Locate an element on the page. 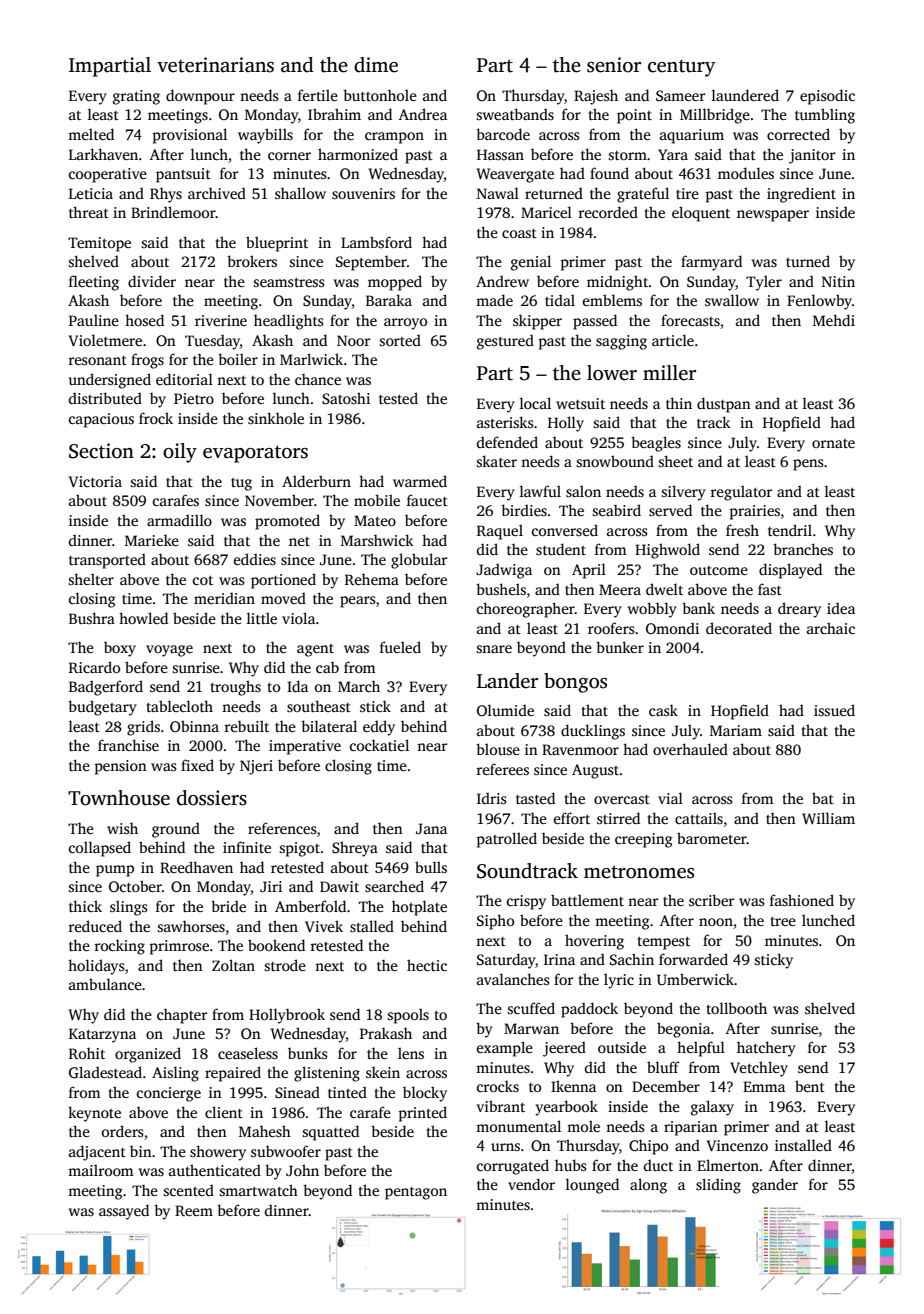 The width and height of the document is (924, 1314). episodic is located at coordinates (827, 97).
